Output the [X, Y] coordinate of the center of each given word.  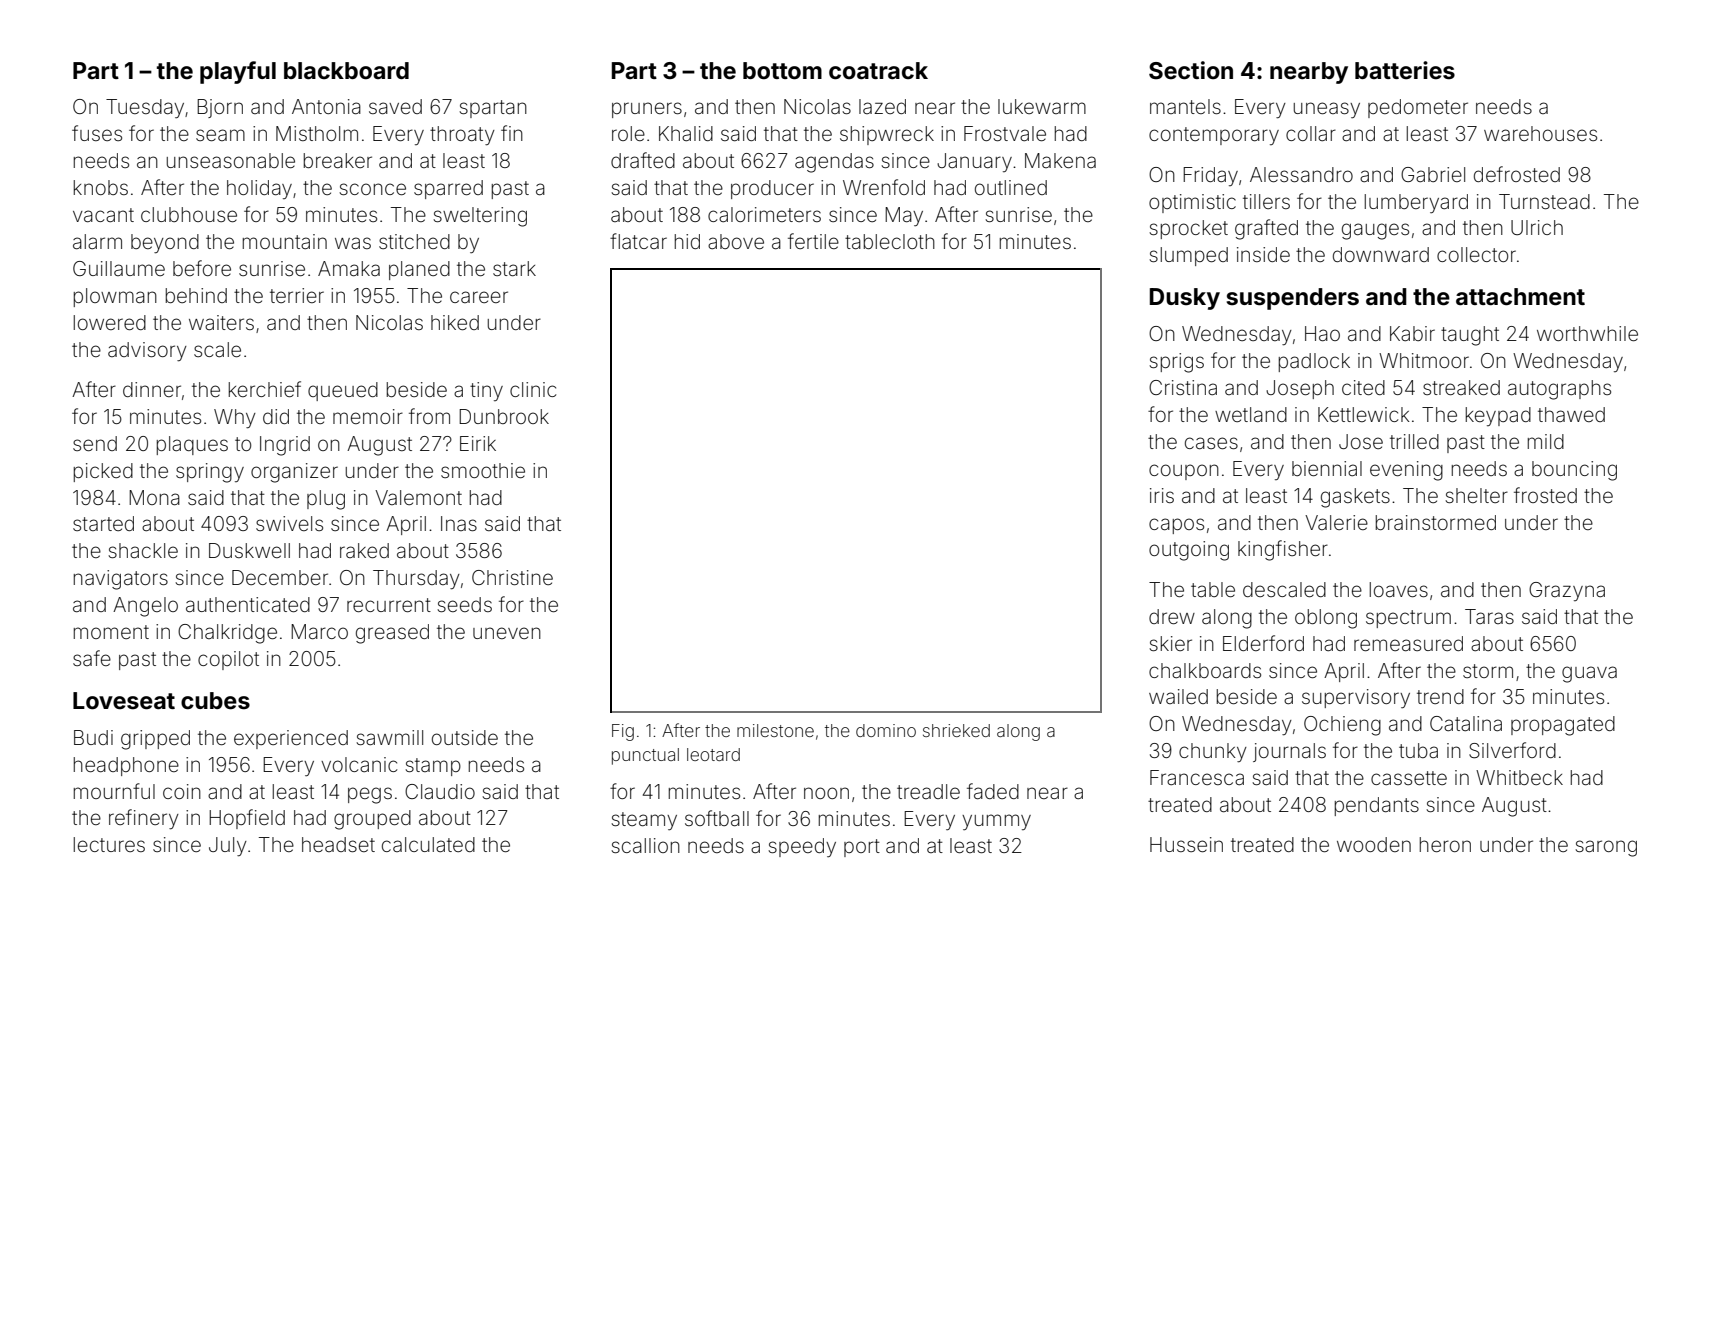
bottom [782, 71]
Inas [459, 523]
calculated [428, 844]
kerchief [265, 389]
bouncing [1574, 471]
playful [238, 72]
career [479, 297]
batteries [1405, 70]
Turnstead [1544, 201]
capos [1176, 526]
